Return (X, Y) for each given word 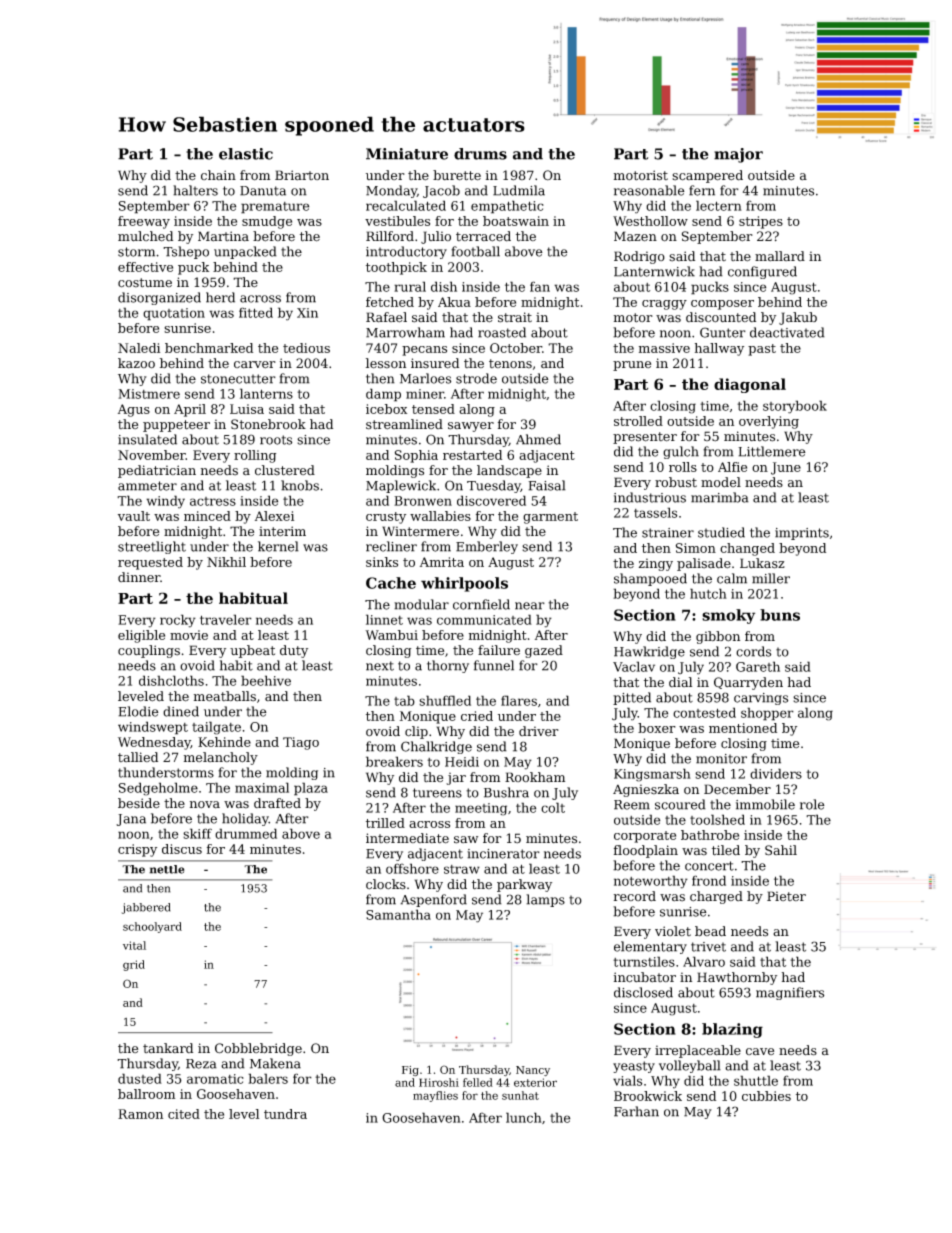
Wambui (391, 635)
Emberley (487, 547)
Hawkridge (649, 652)
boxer (657, 728)
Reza (201, 1064)
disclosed (643, 992)
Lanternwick (654, 271)
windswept (153, 728)
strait (515, 317)
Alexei (274, 516)
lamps (545, 900)
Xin (307, 313)
